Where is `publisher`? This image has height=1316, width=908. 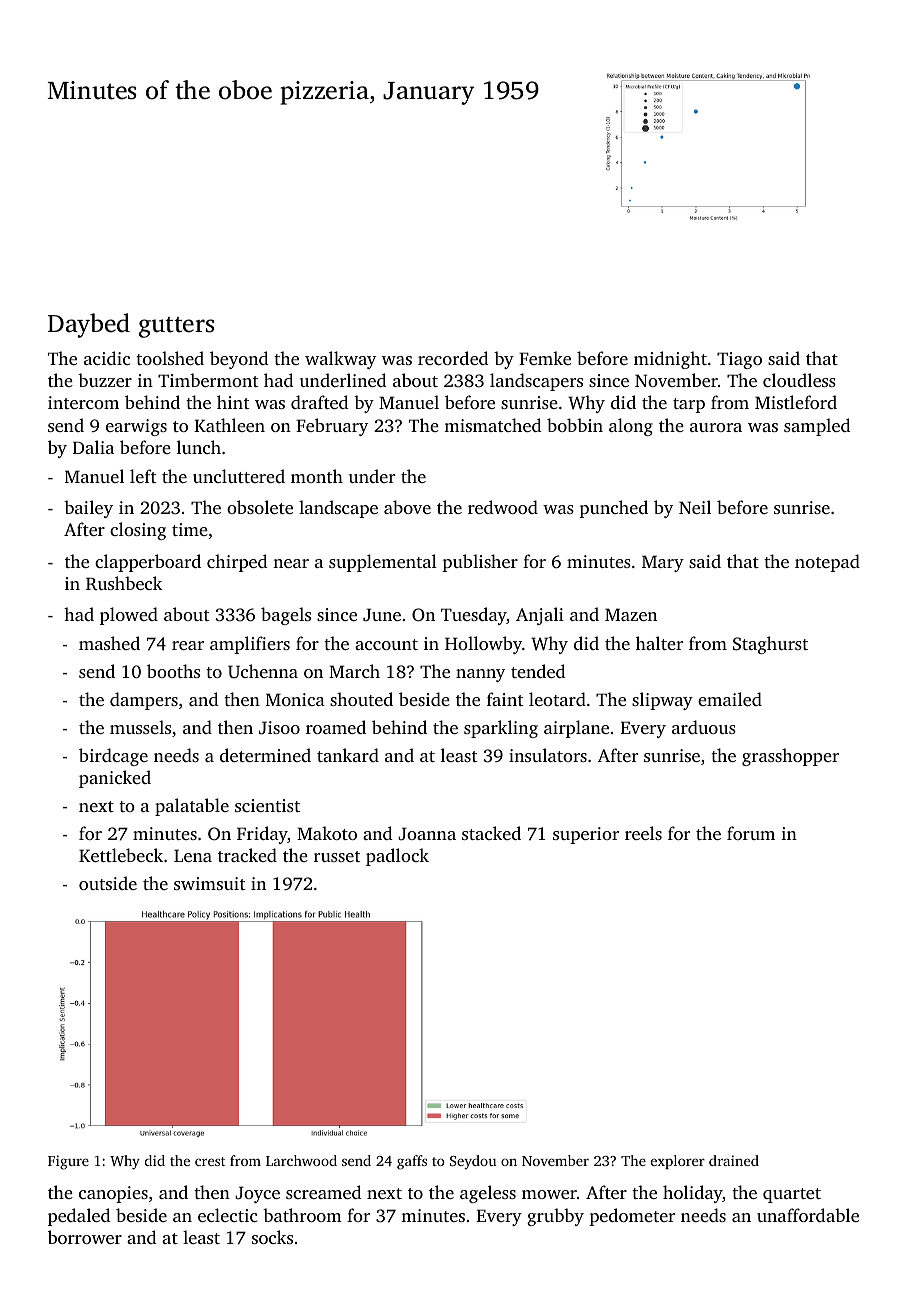
publisher is located at coordinates (480, 563).
